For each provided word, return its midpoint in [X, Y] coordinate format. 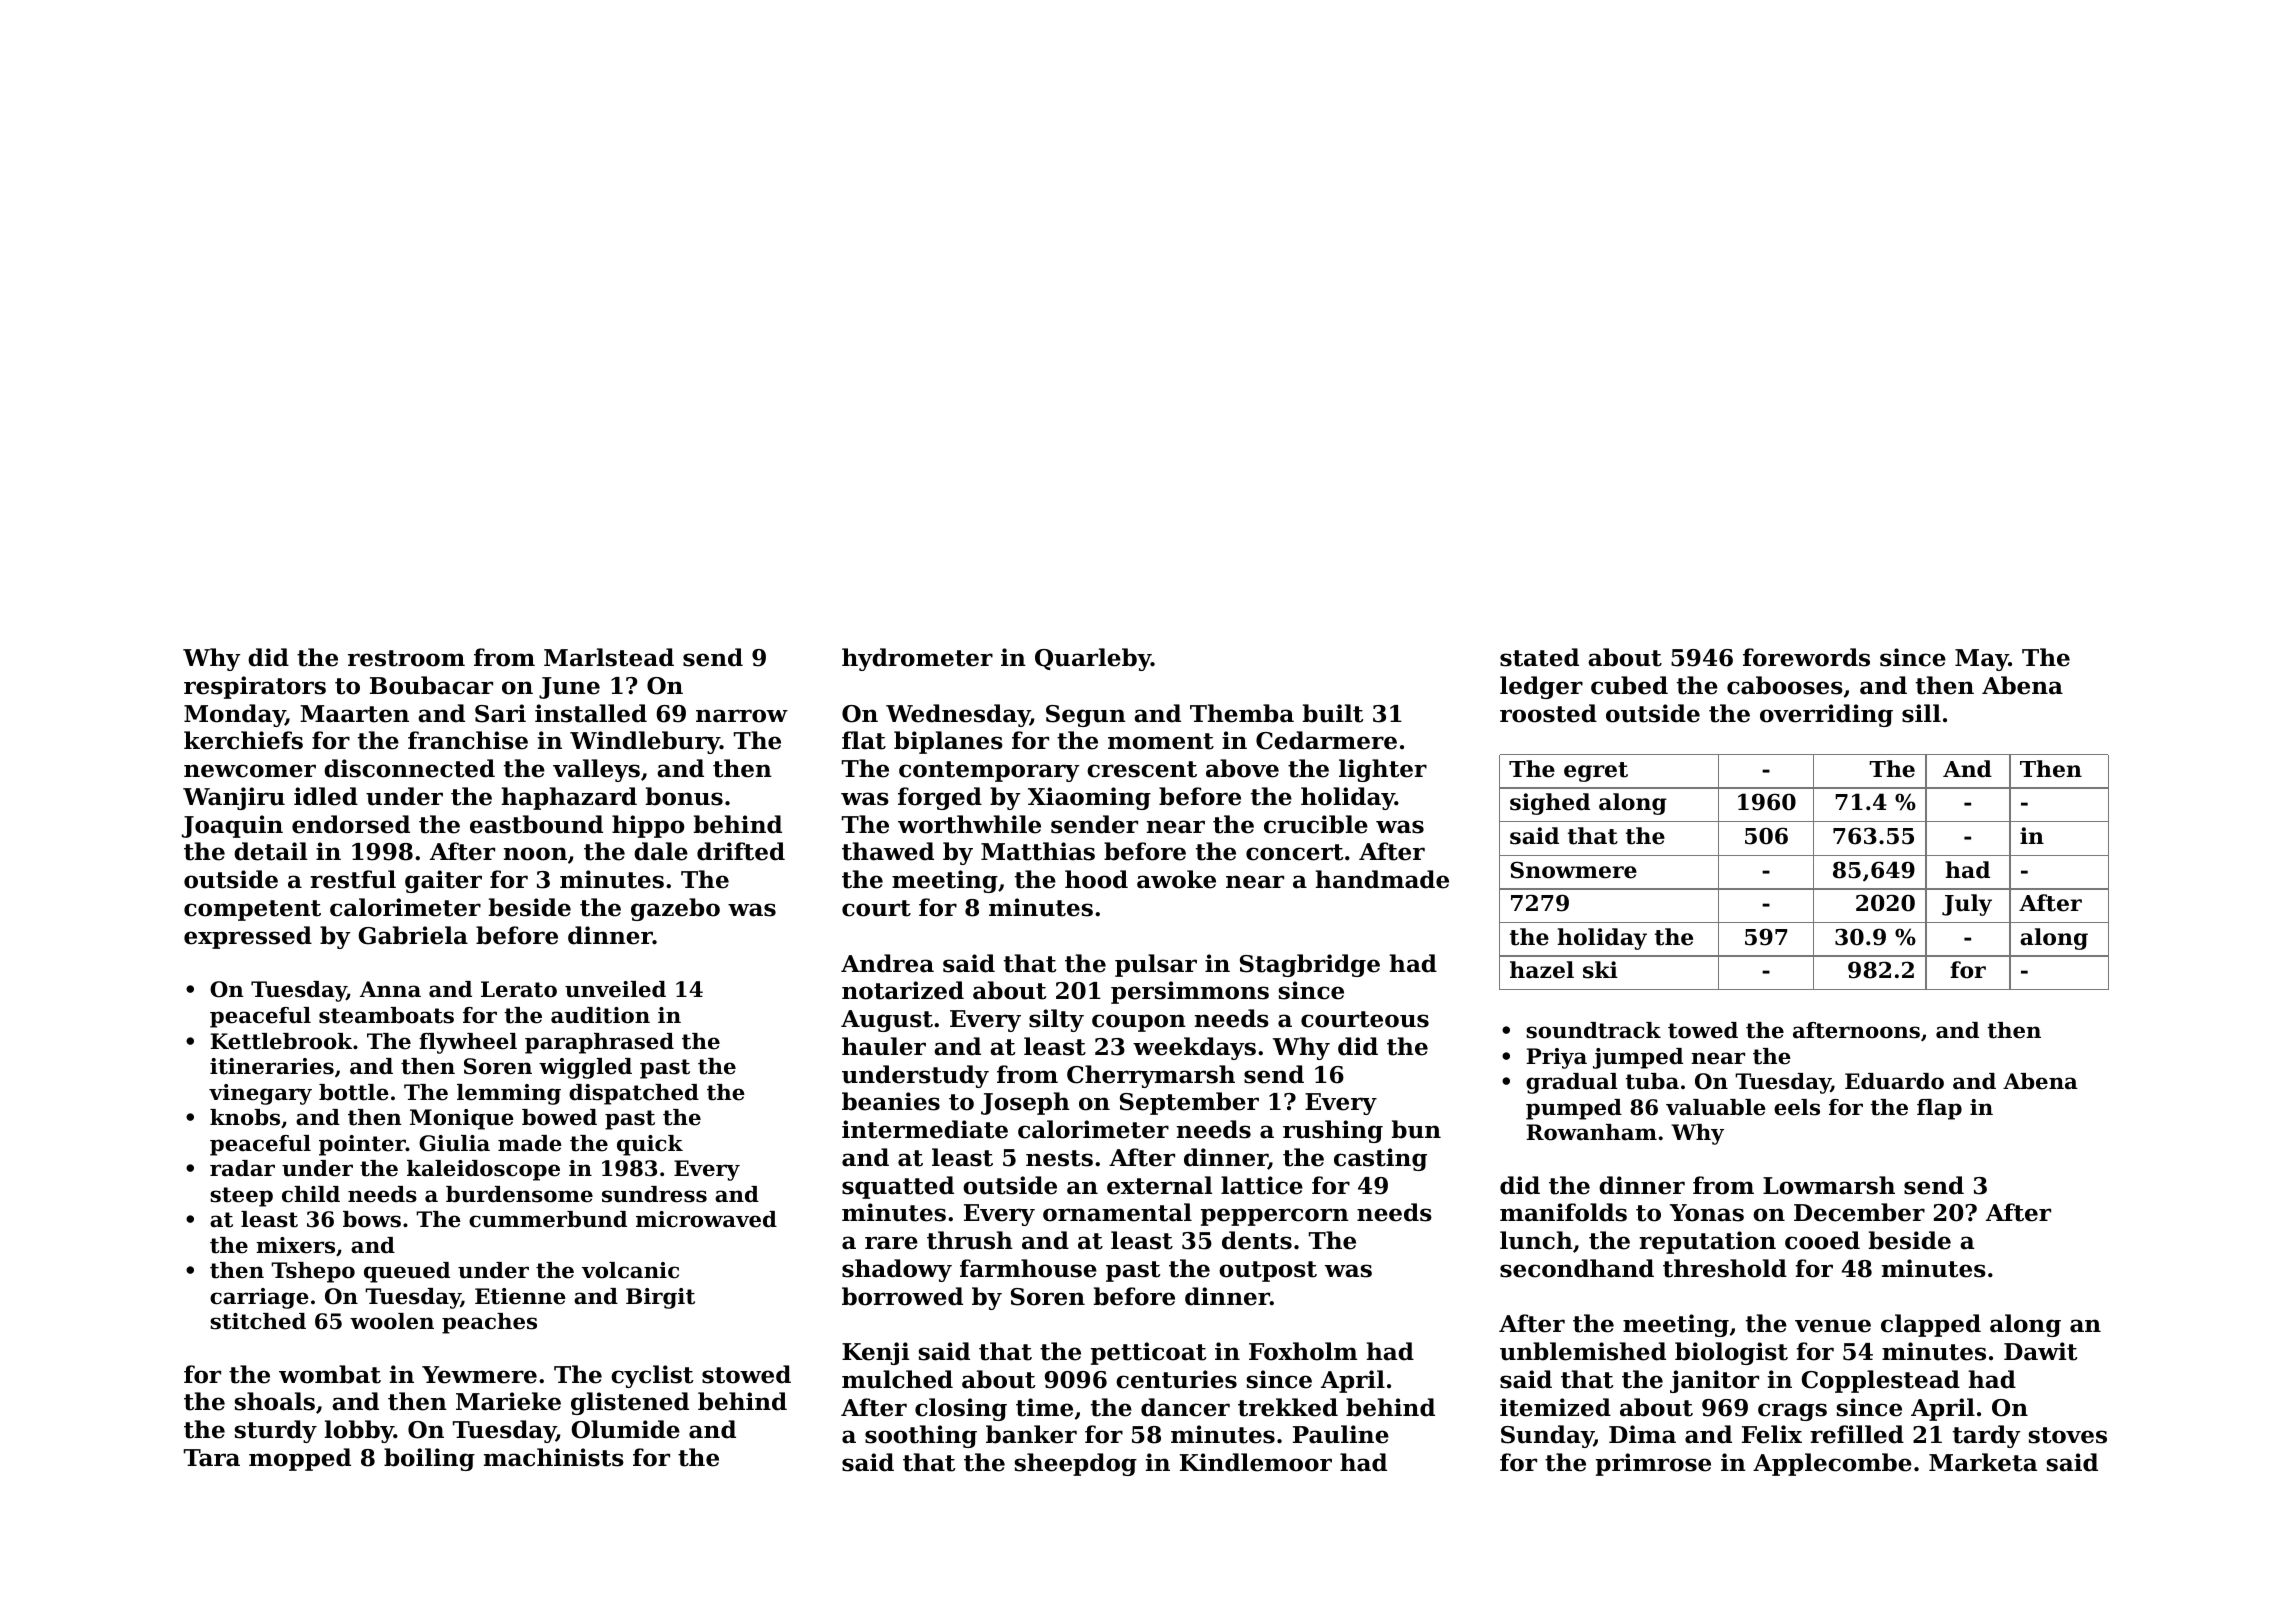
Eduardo [1894, 1081]
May [1982, 660]
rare [891, 1243]
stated [1539, 657]
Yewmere [479, 1375]
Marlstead [609, 657]
